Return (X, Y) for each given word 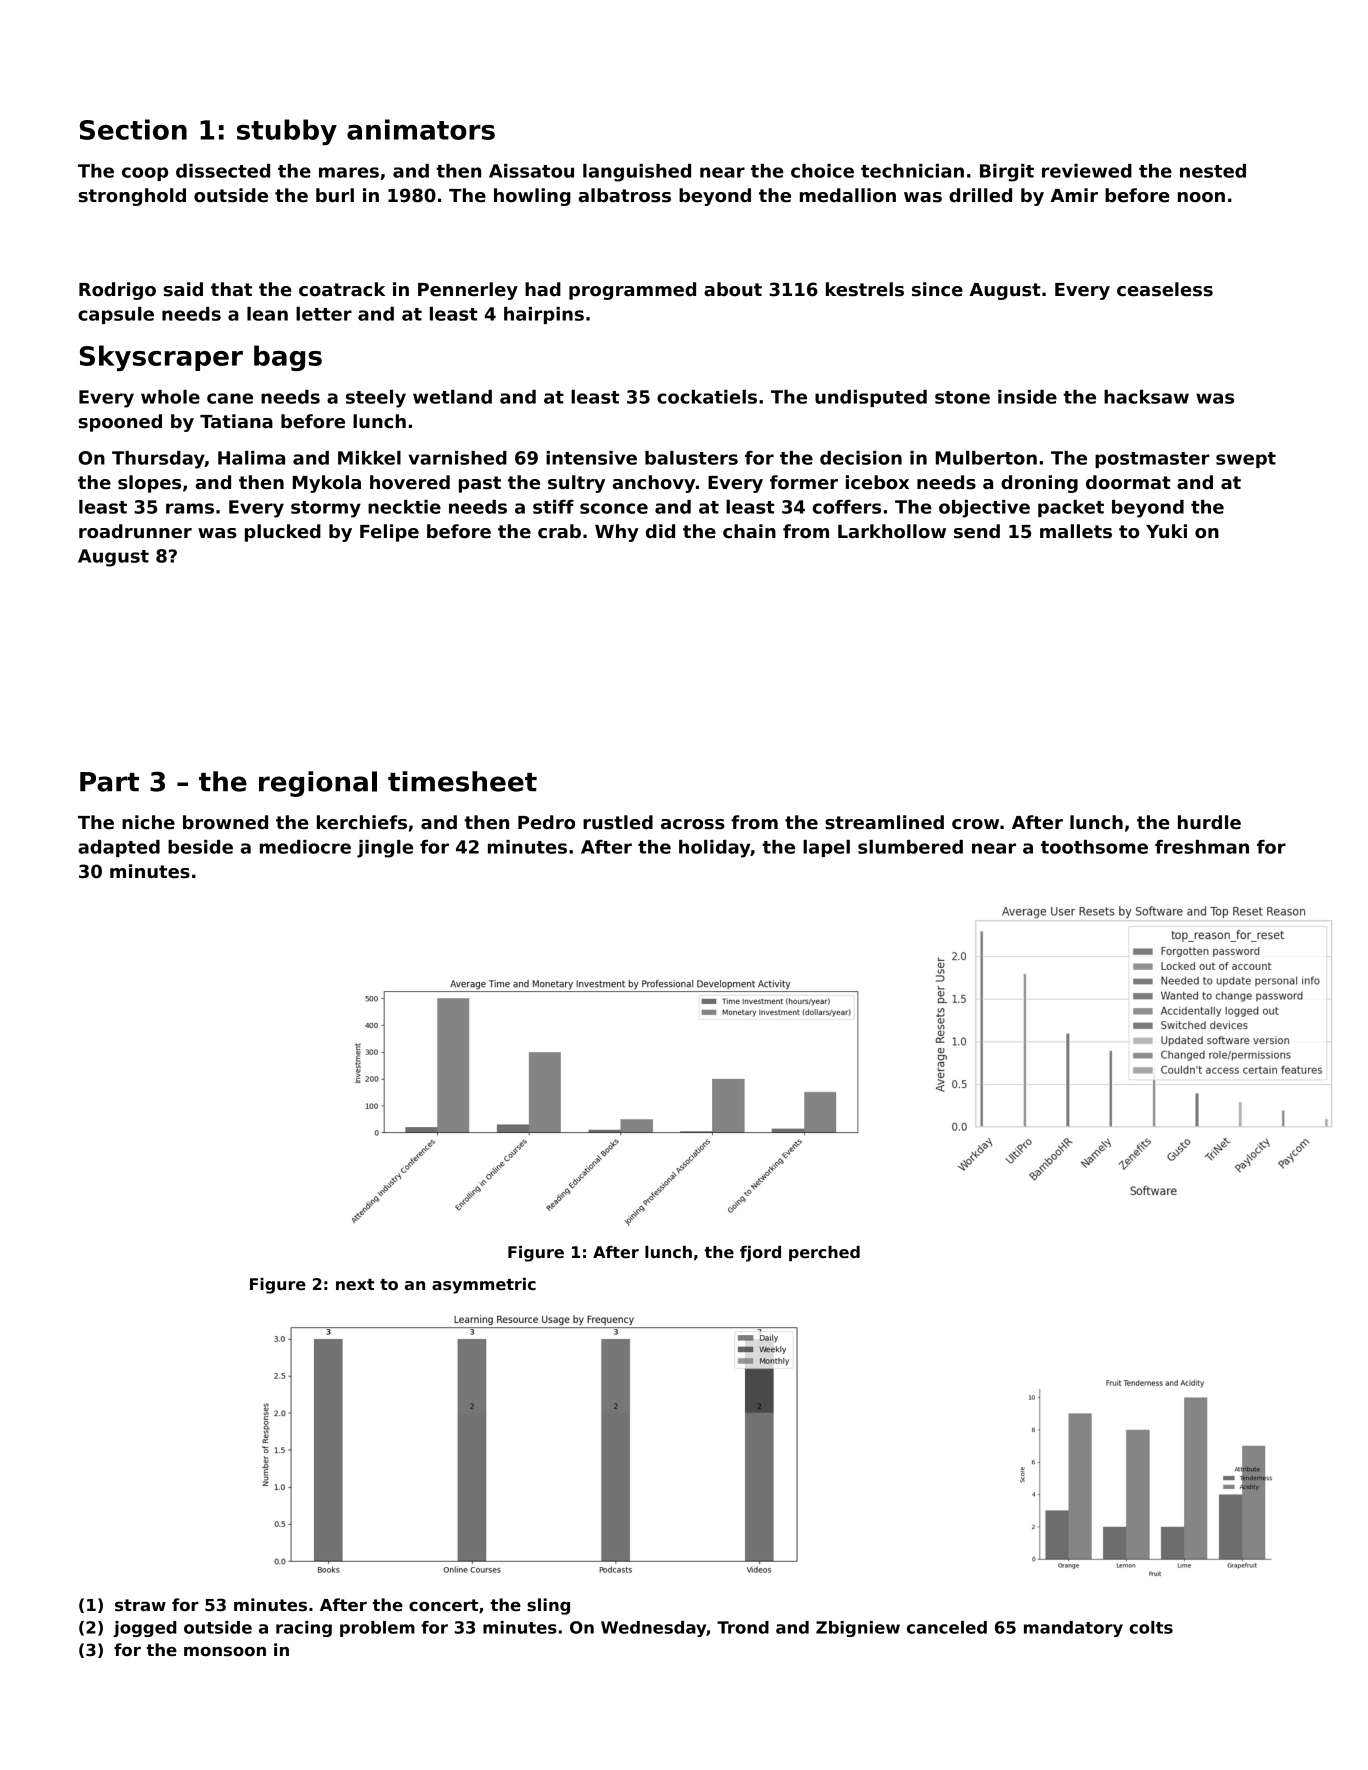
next (355, 1285)
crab (559, 531)
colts (1151, 1627)
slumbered (910, 847)
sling (548, 1606)
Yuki (1166, 531)
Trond (743, 1627)
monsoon (225, 1651)
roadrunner (135, 531)
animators (421, 129)
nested (1213, 171)
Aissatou (531, 171)
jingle (385, 849)
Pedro (546, 822)
